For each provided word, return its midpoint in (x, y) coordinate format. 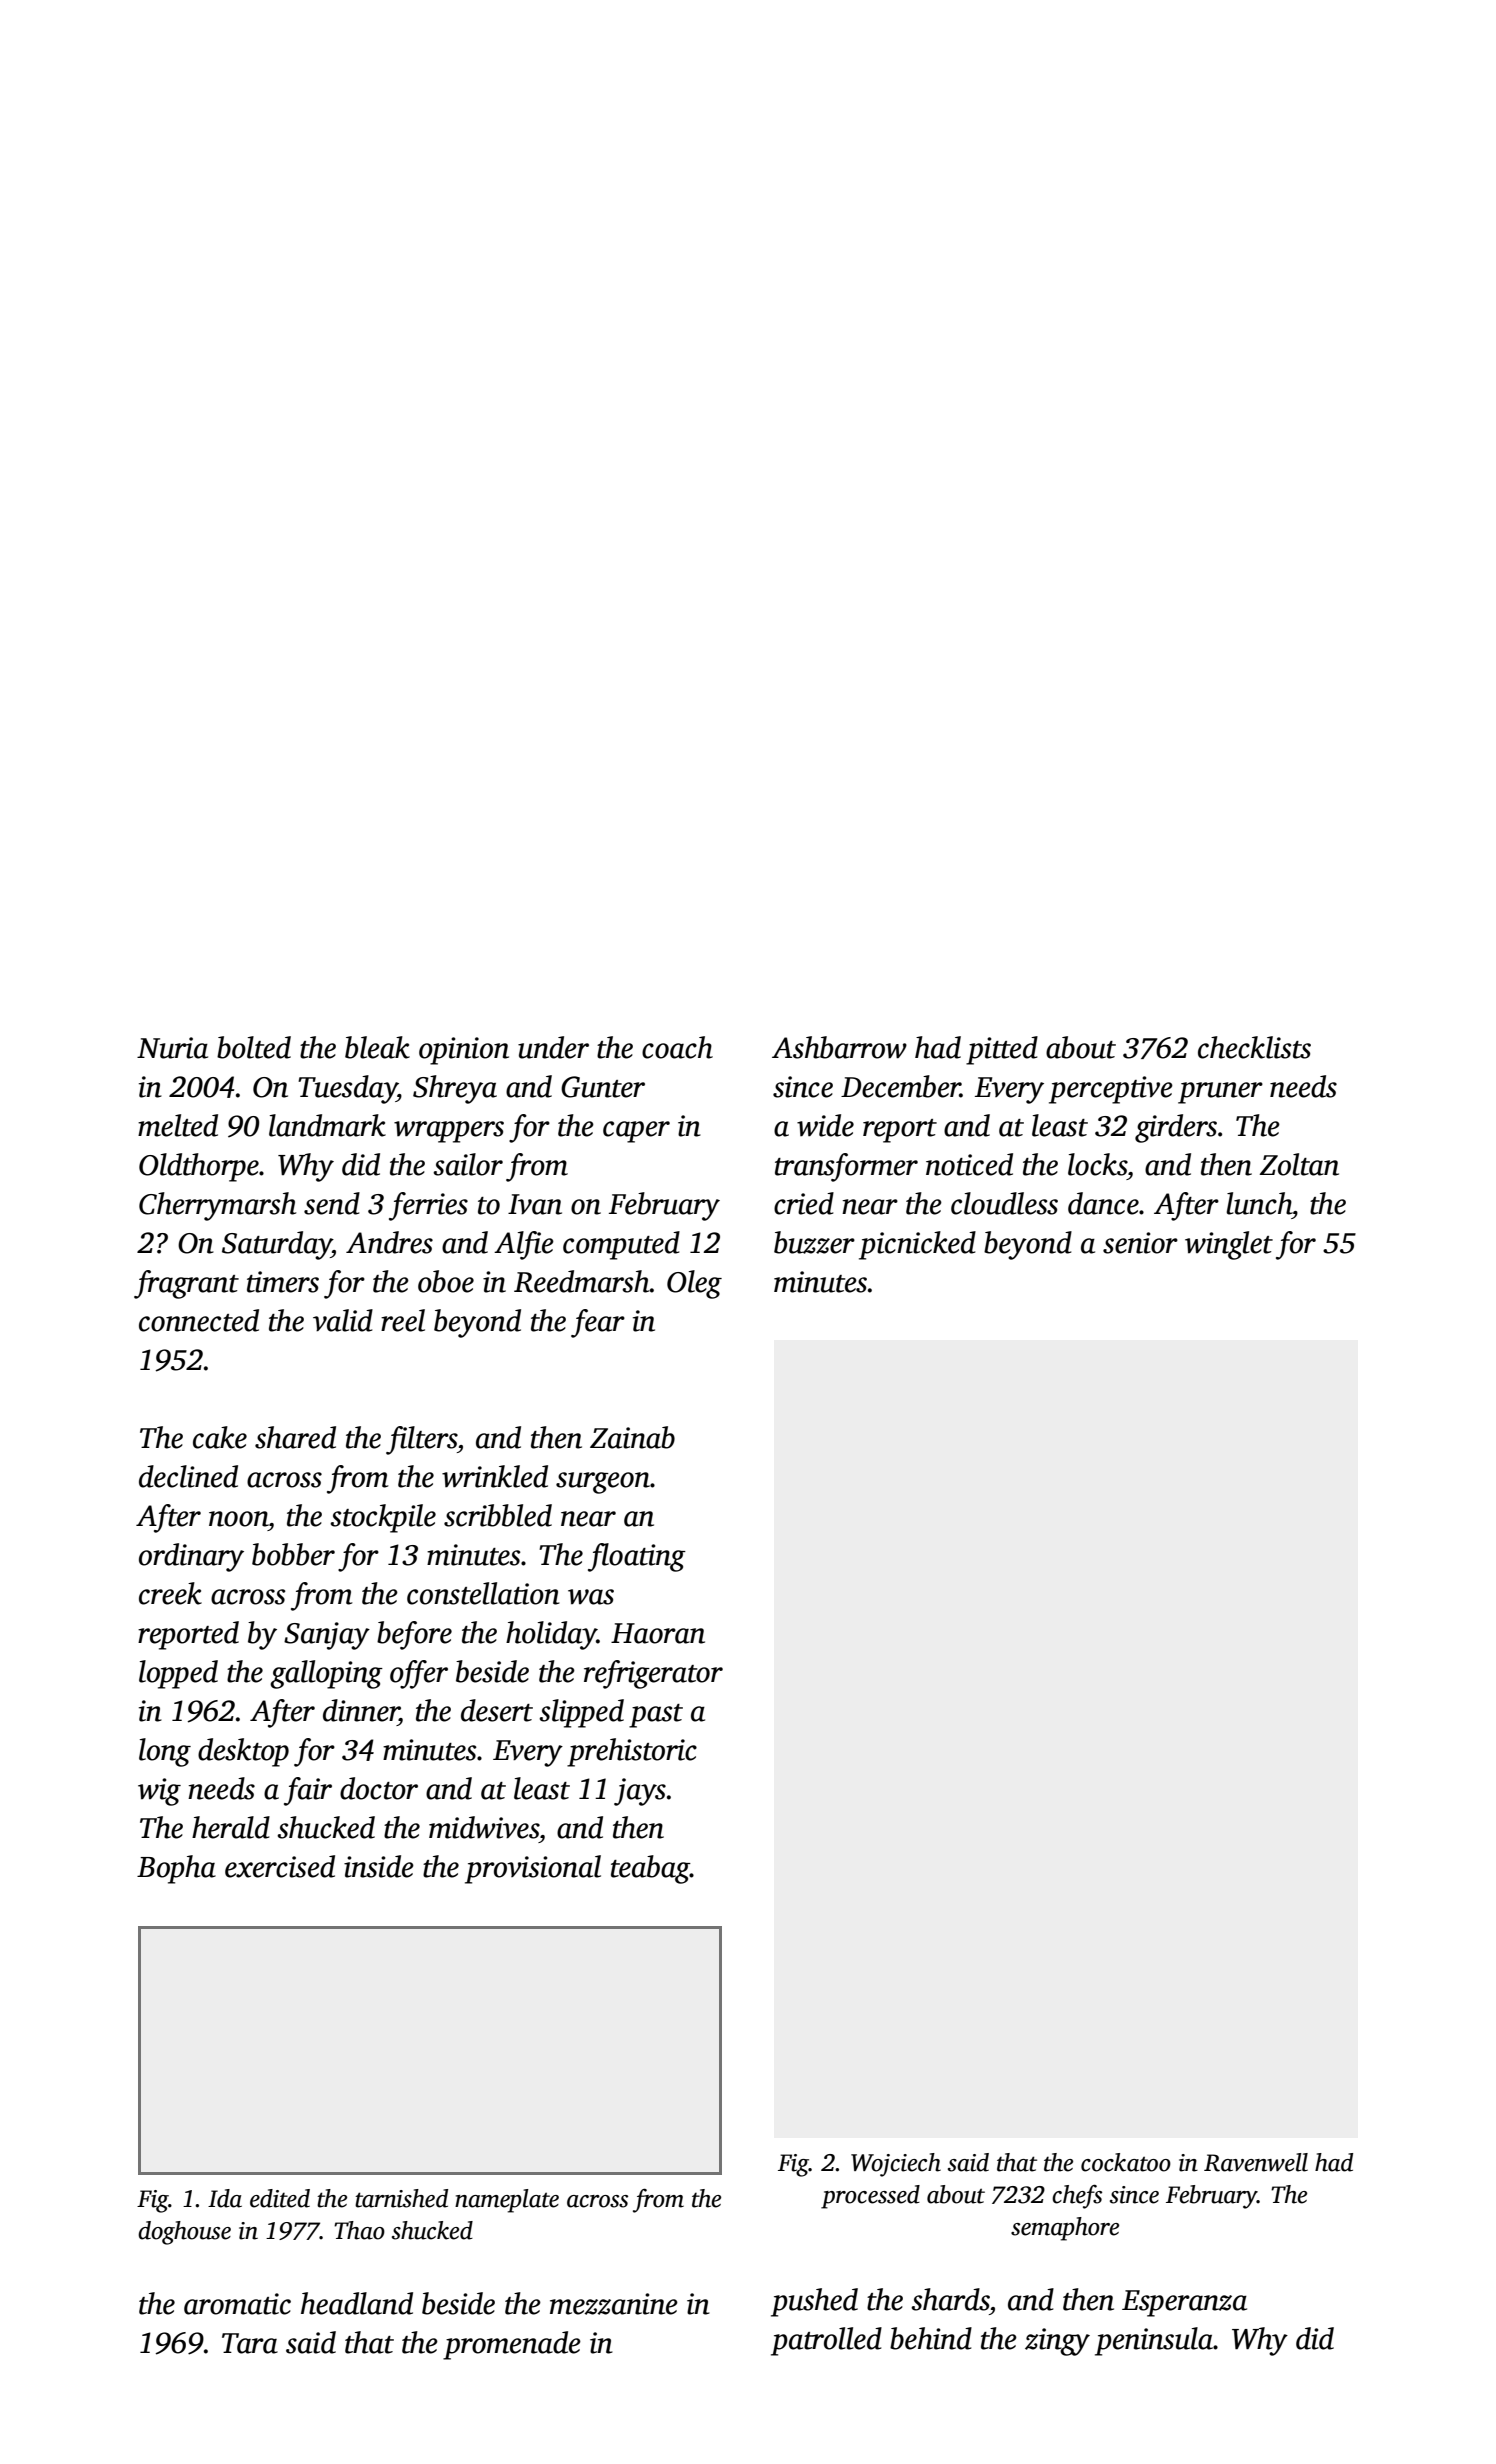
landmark (327, 1125)
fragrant (186, 1284)
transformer (846, 1167)
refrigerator (653, 1674)
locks (1097, 1164)
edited (280, 2198)
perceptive (1111, 1090)
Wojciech (896, 2165)
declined (188, 1476)
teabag (650, 1869)
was (591, 1597)
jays (640, 1792)
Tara (250, 2343)
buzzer (814, 1242)
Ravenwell (1256, 2162)
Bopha (176, 1869)
